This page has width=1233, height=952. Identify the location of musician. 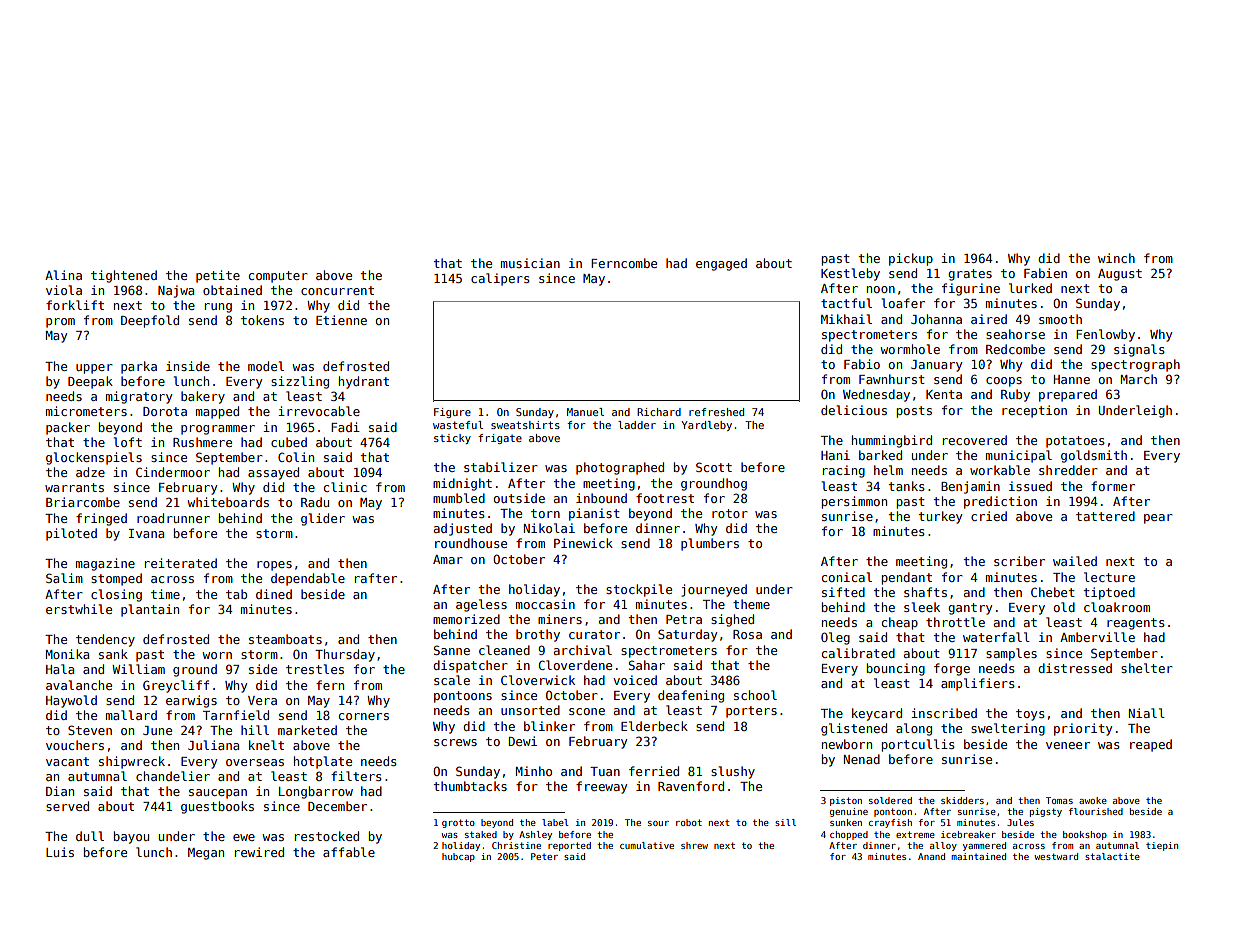
(530, 263).
